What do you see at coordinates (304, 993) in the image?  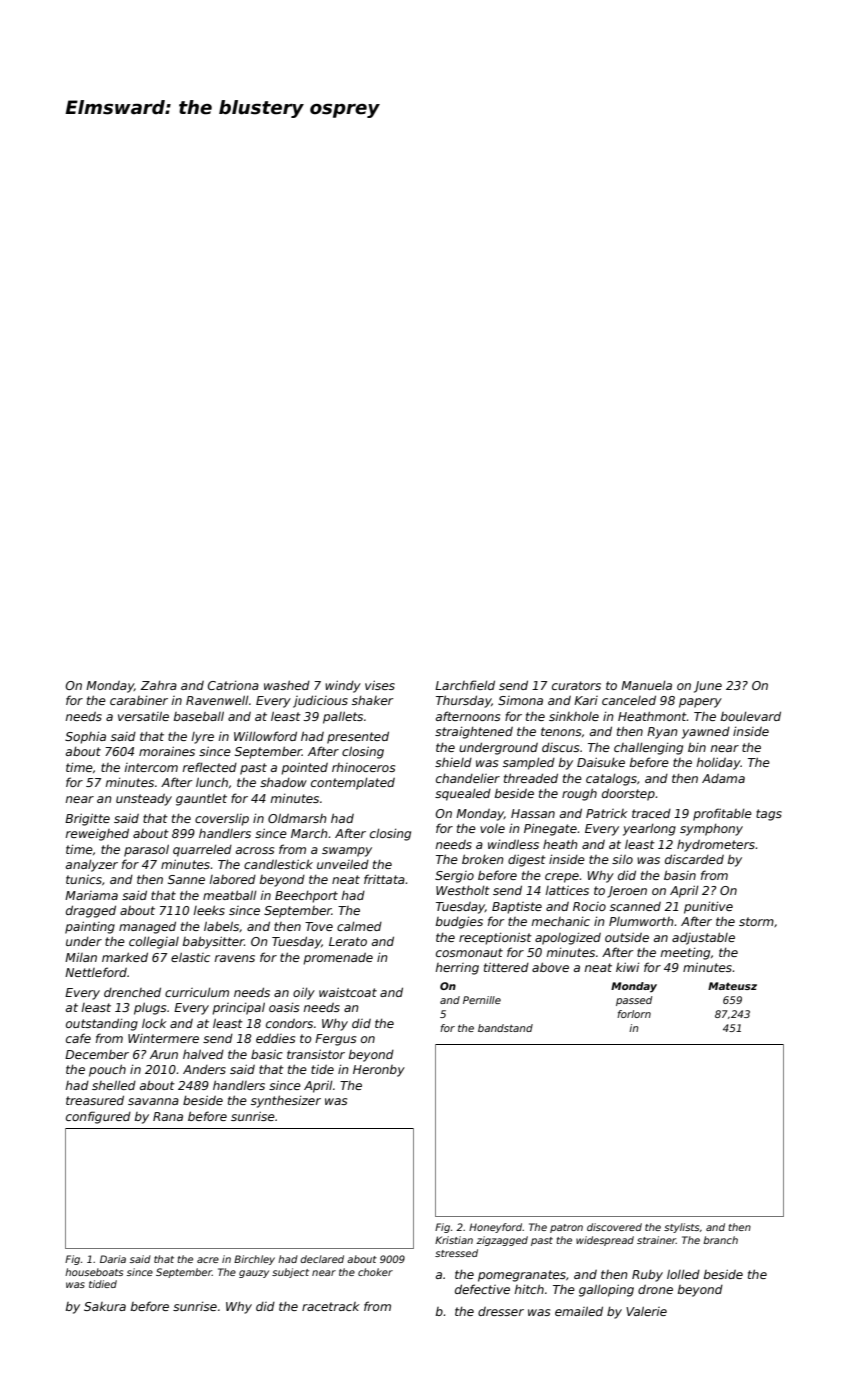 I see `oily` at bounding box center [304, 993].
